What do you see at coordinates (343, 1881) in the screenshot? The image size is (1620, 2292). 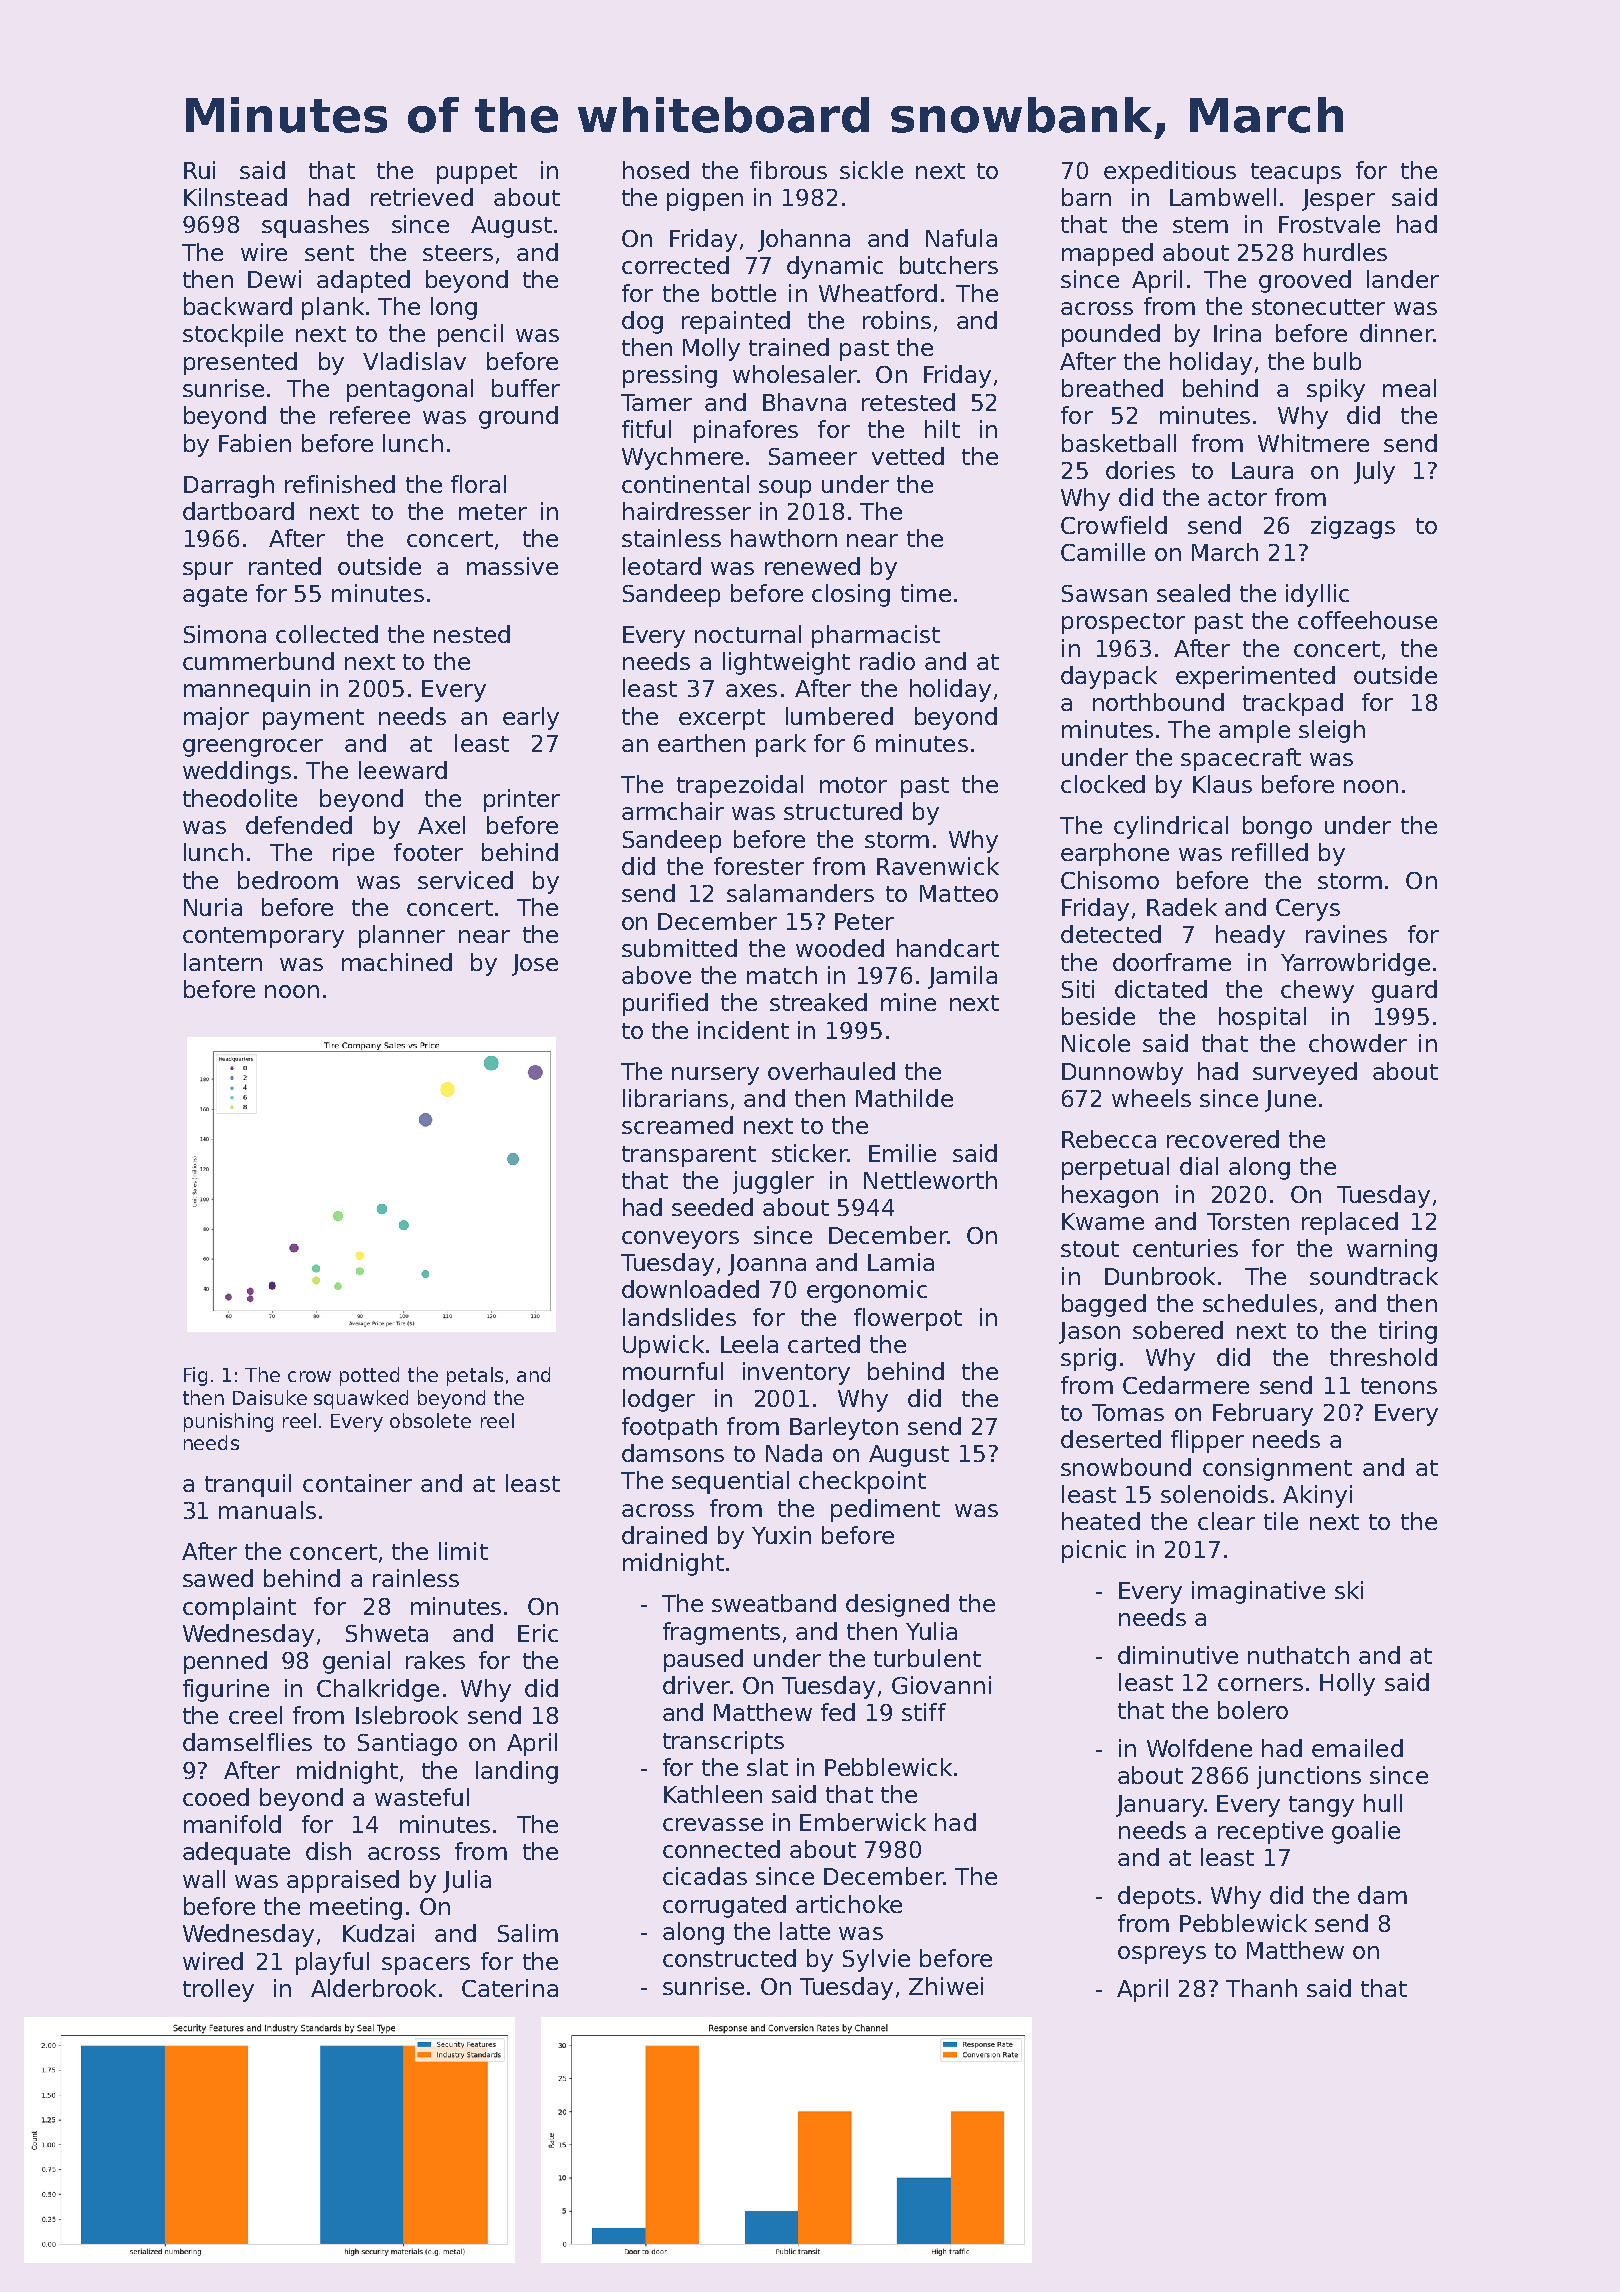 I see `appraised` at bounding box center [343, 1881].
